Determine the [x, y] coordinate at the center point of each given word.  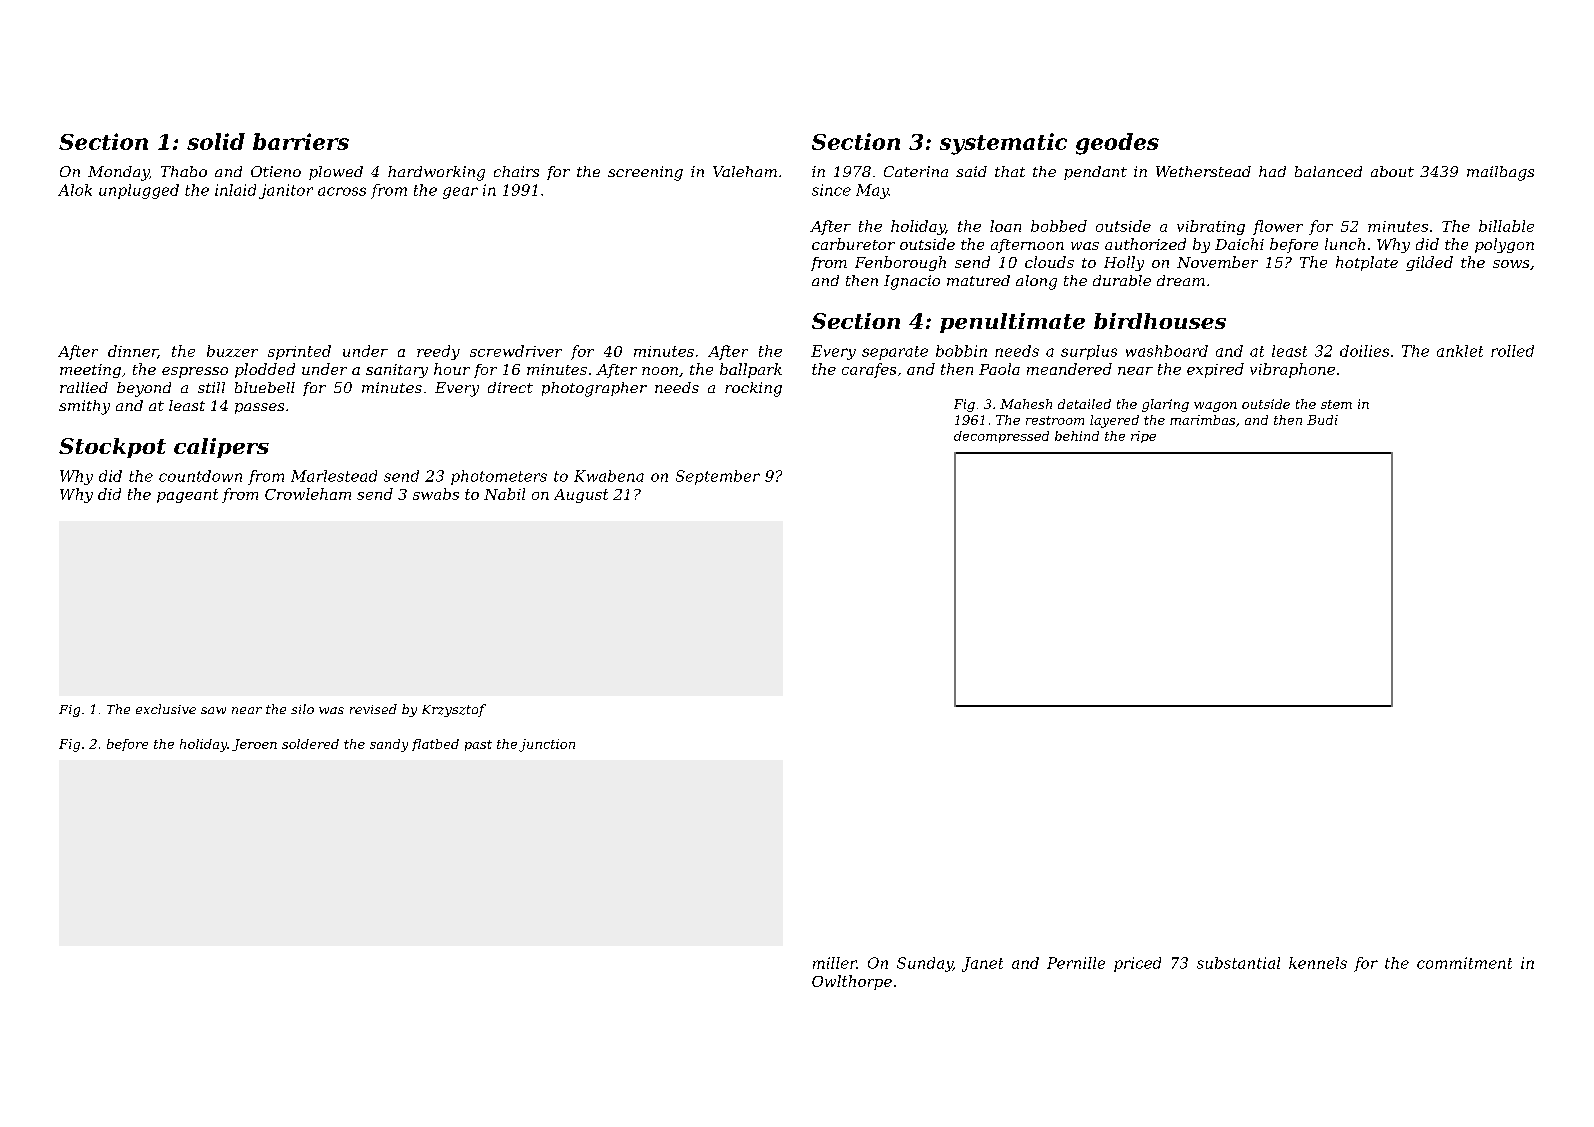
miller [835, 963]
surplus [1089, 352]
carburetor [853, 244]
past [478, 745]
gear [460, 193]
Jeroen [254, 745]
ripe [1143, 437]
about [1392, 171]
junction [547, 745]
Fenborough [900, 263]
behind [1077, 436]
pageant [187, 496]
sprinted [299, 352]
